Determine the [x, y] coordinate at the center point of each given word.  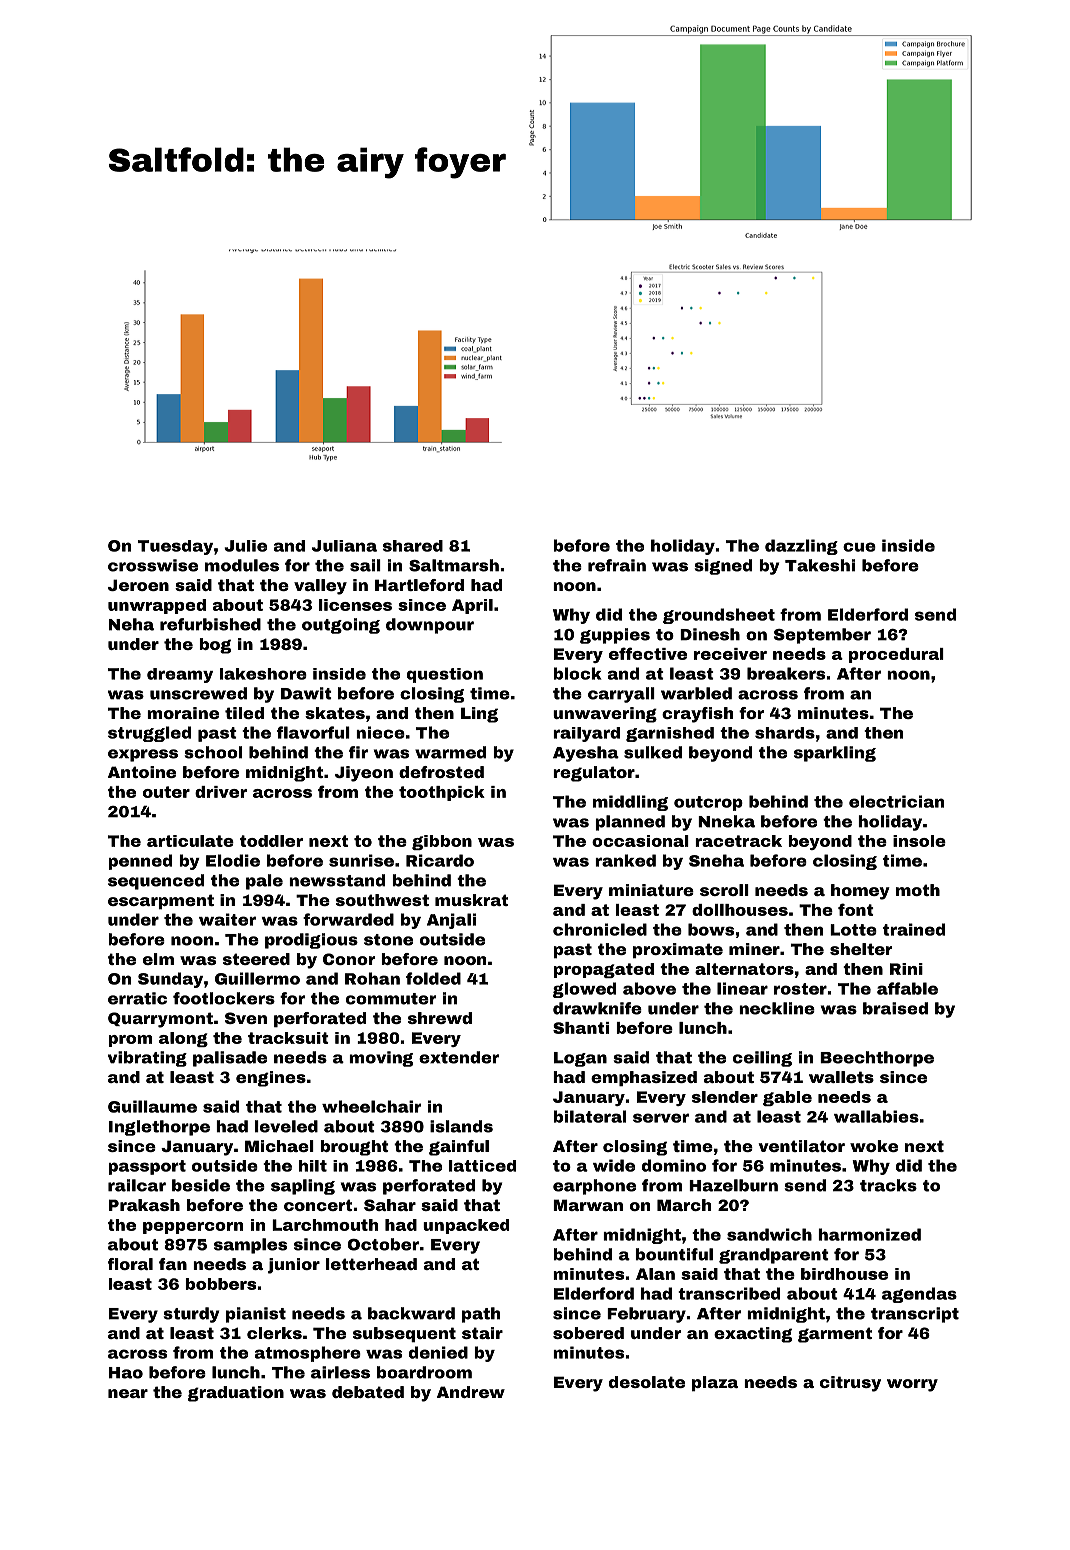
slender [725, 1097]
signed [723, 567]
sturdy [191, 1315]
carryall [621, 695]
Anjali [451, 921]
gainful [459, 1148]
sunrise [361, 860]
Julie [245, 546]
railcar [137, 1185]
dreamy [180, 675]
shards [785, 733]
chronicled [600, 929]
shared [413, 546]
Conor [349, 959]
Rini [906, 969]
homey [860, 892]
